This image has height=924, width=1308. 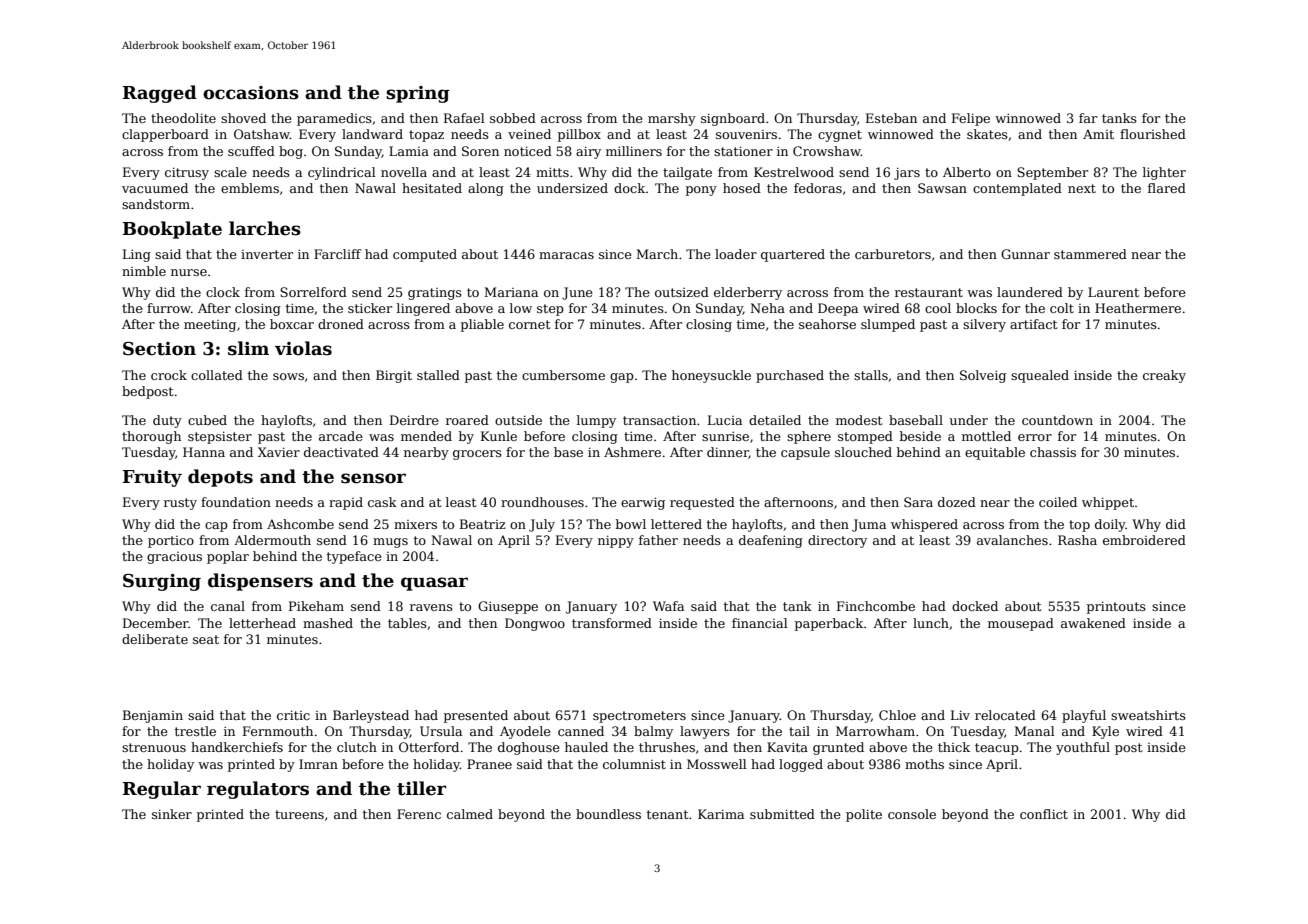 What do you see at coordinates (418, 94) in the image?
I see `spring` at bounding box center [418, 94].
